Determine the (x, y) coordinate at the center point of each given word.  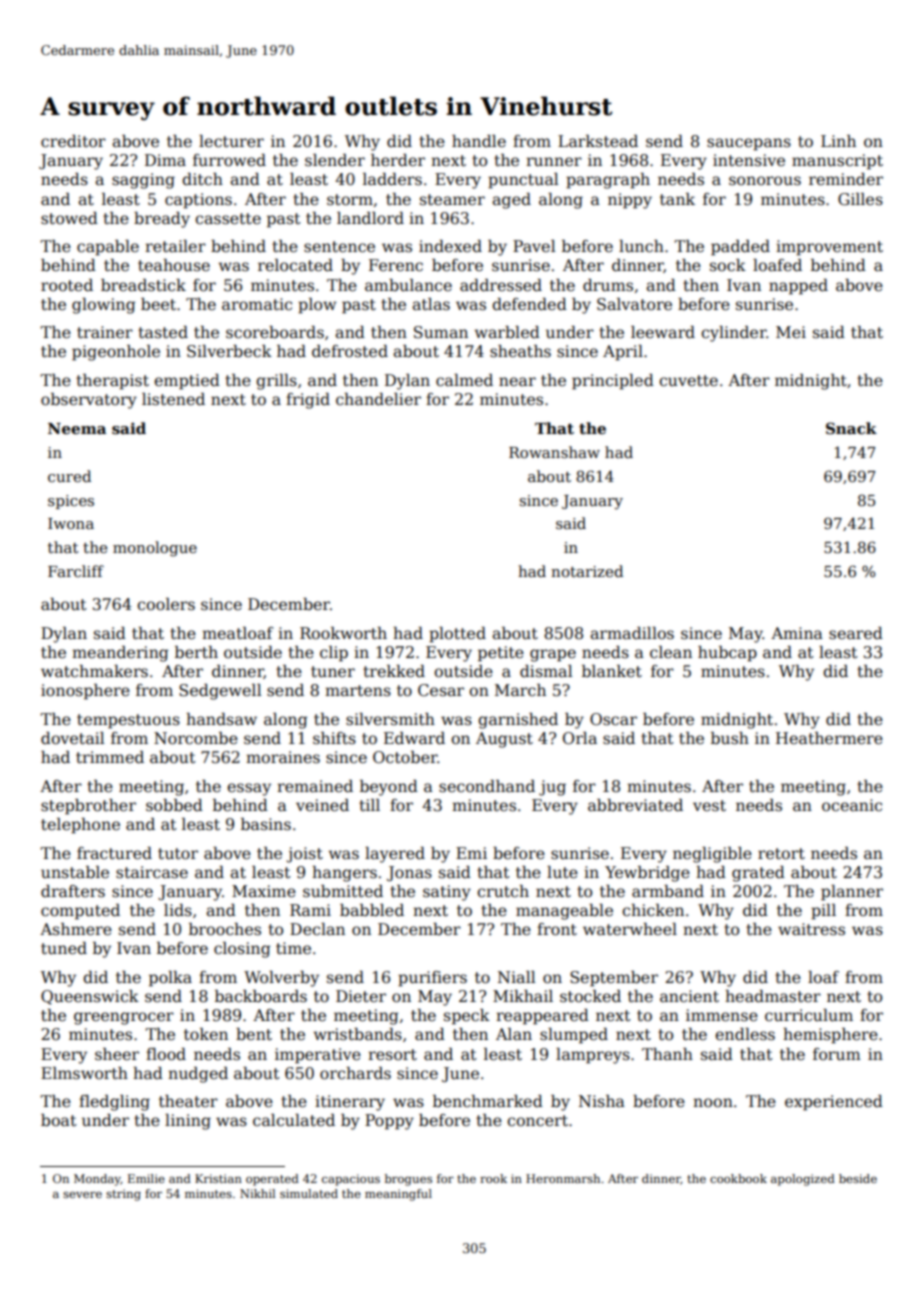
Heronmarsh (563, 1178)
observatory (89, 401)
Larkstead (598, 141)
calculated (294, 1120)
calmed (464, 380)
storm (350, 200)
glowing (103, 306)
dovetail (73, 738)
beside (858, 1178)
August (504, 740)
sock (728, 265)
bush (730, 738)
